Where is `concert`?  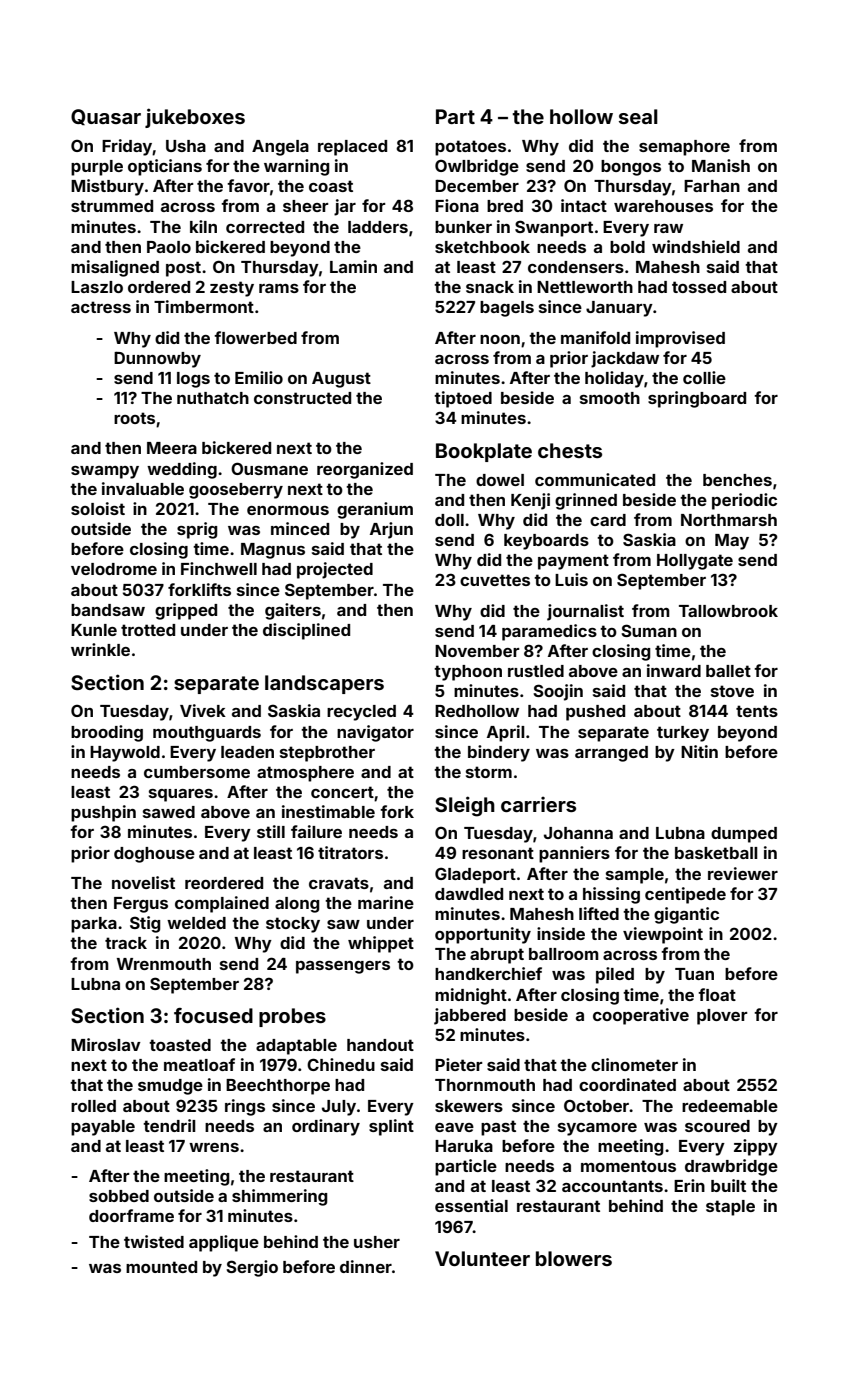
concert is located at coordinates (342, 792).
